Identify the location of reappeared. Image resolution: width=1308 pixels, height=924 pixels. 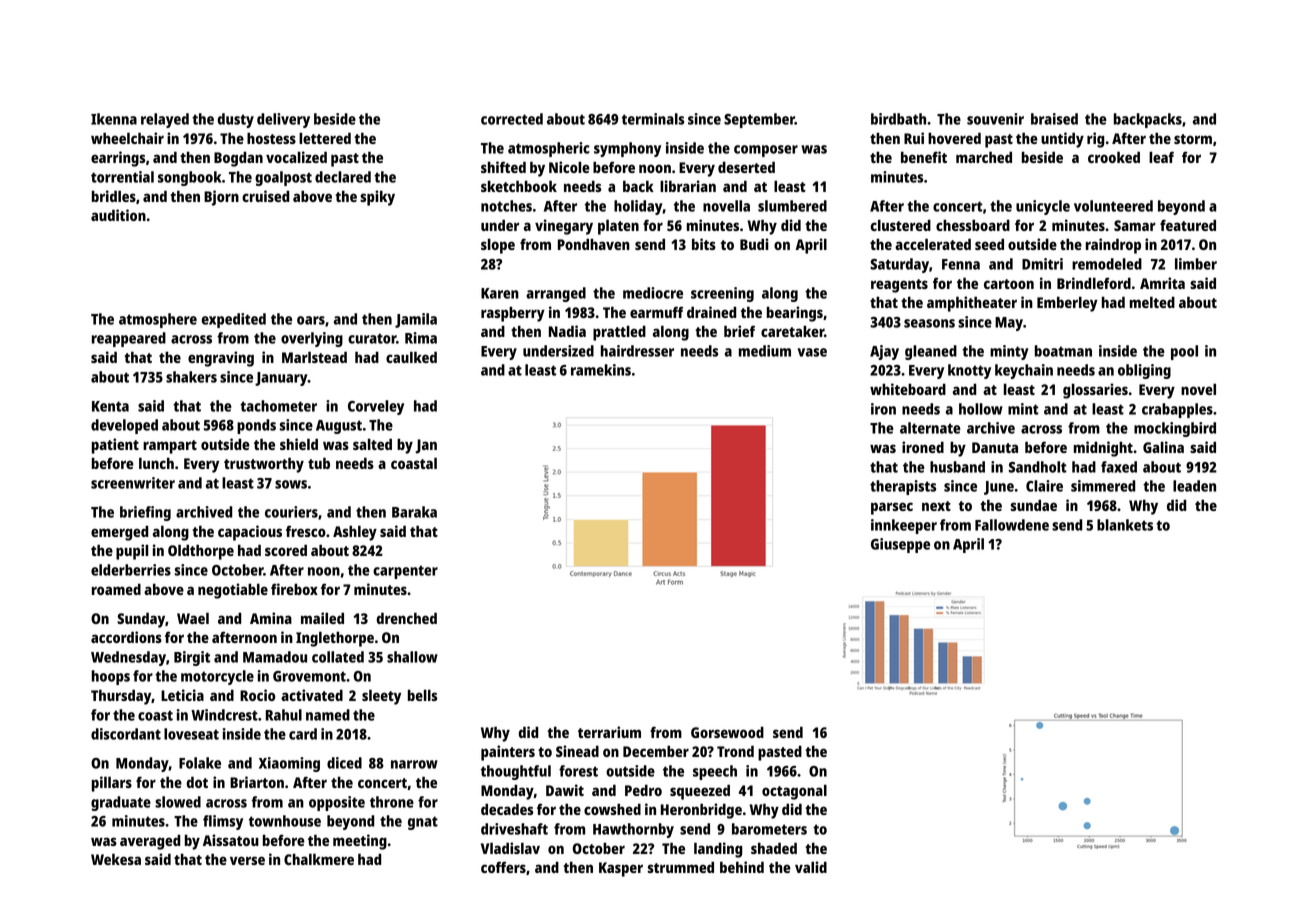
(129, 339).
